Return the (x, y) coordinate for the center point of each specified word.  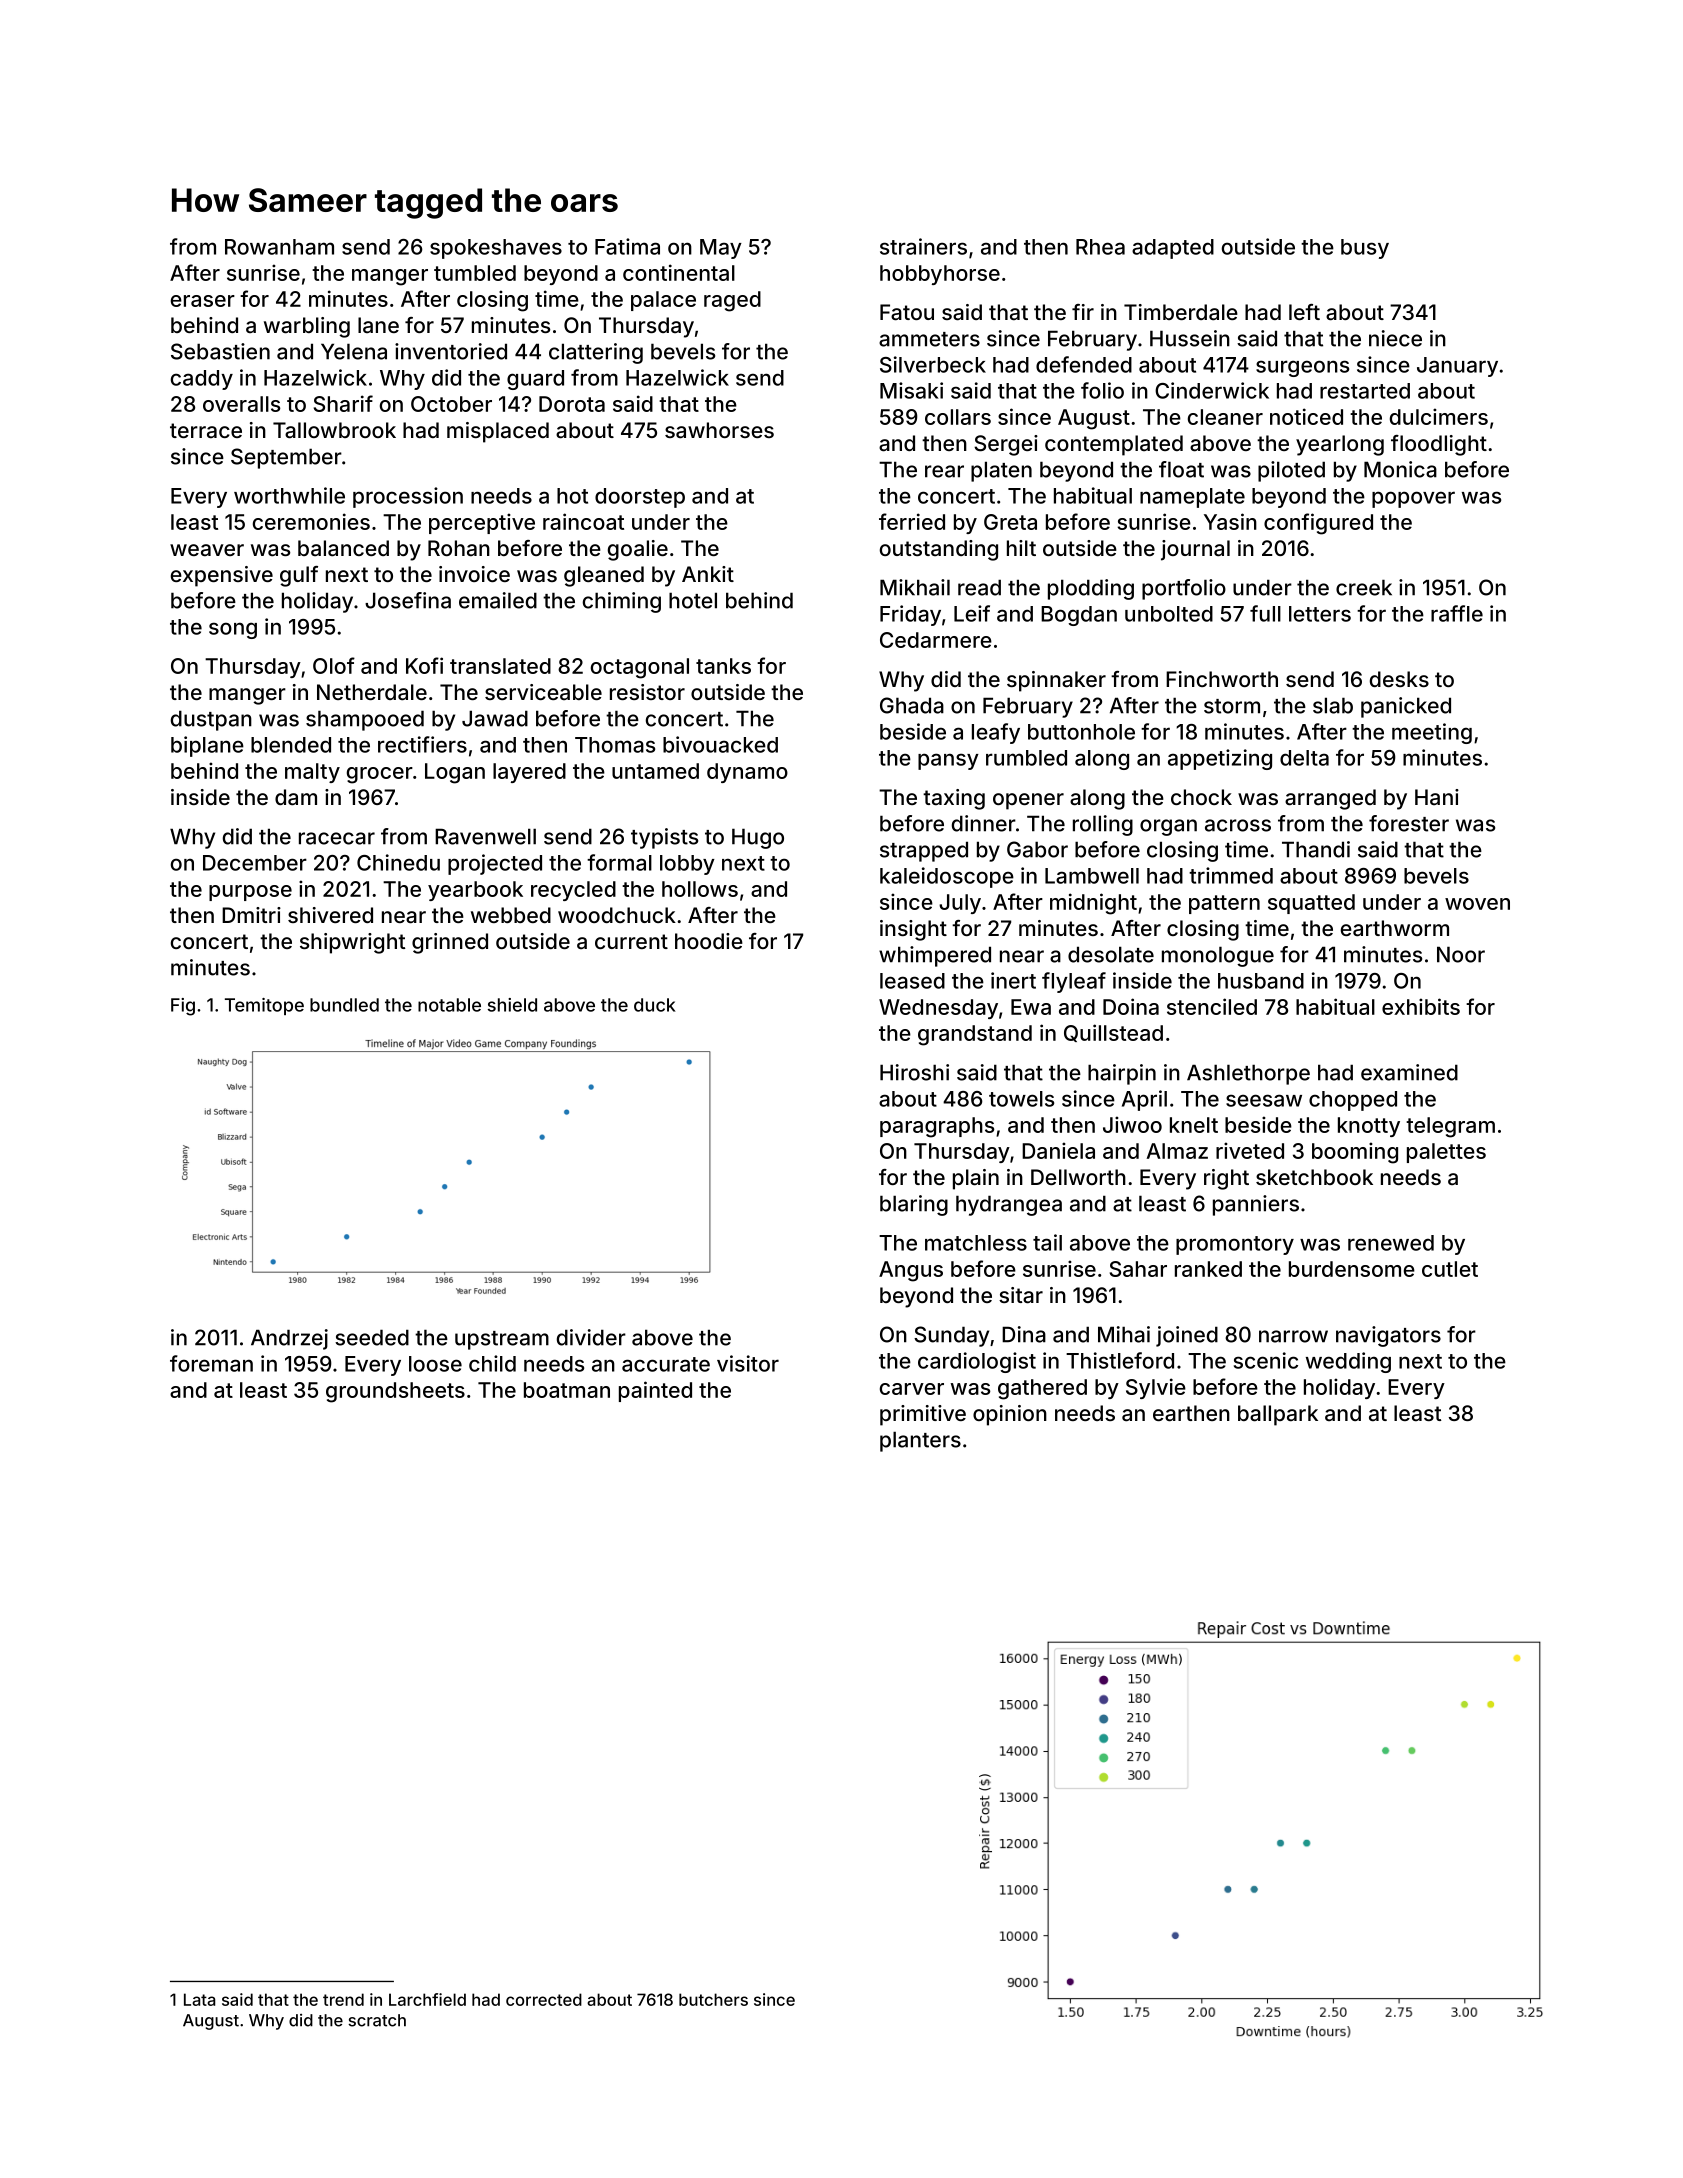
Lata (199, 1999)
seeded (372, 1337)
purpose (250, 893)
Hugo (758, 838)
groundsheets (395, 1392)
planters (920, 1441)
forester (1409, 823)
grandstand (975, 1035)
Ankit (708, 574)
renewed (1391, 1243)
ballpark (1278, 1415)
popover (1413, 499)
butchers (713, 1999)
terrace (206, 431)
